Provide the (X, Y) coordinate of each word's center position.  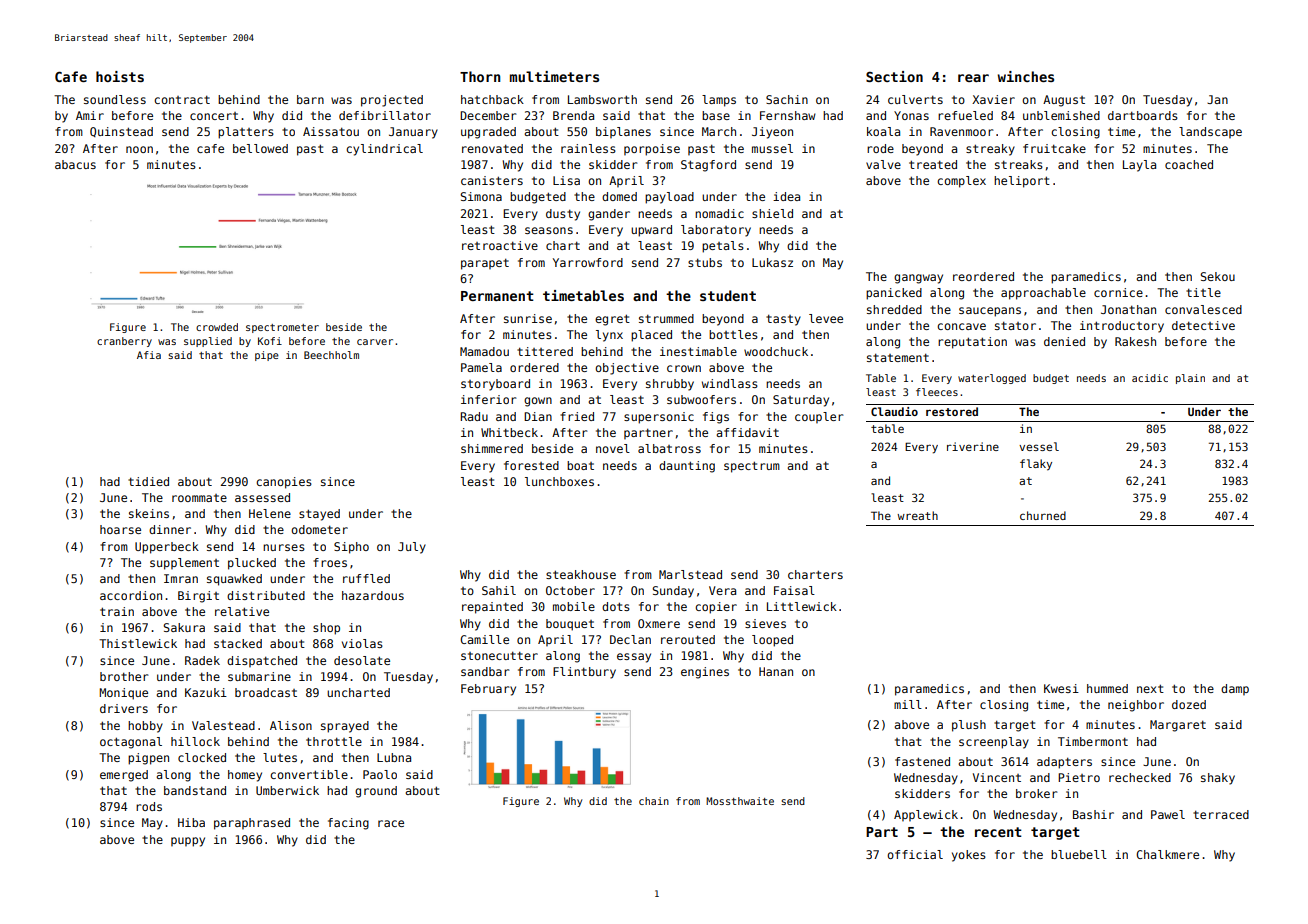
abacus (75, 164)
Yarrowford (588, 262)
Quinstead (121, 132)
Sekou (1217, 276)
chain (654, 801)
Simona (481, 196)
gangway (918, 279)
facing (348, 824)
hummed (1107, 688)
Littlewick (802, 606)
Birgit (198, 597)
